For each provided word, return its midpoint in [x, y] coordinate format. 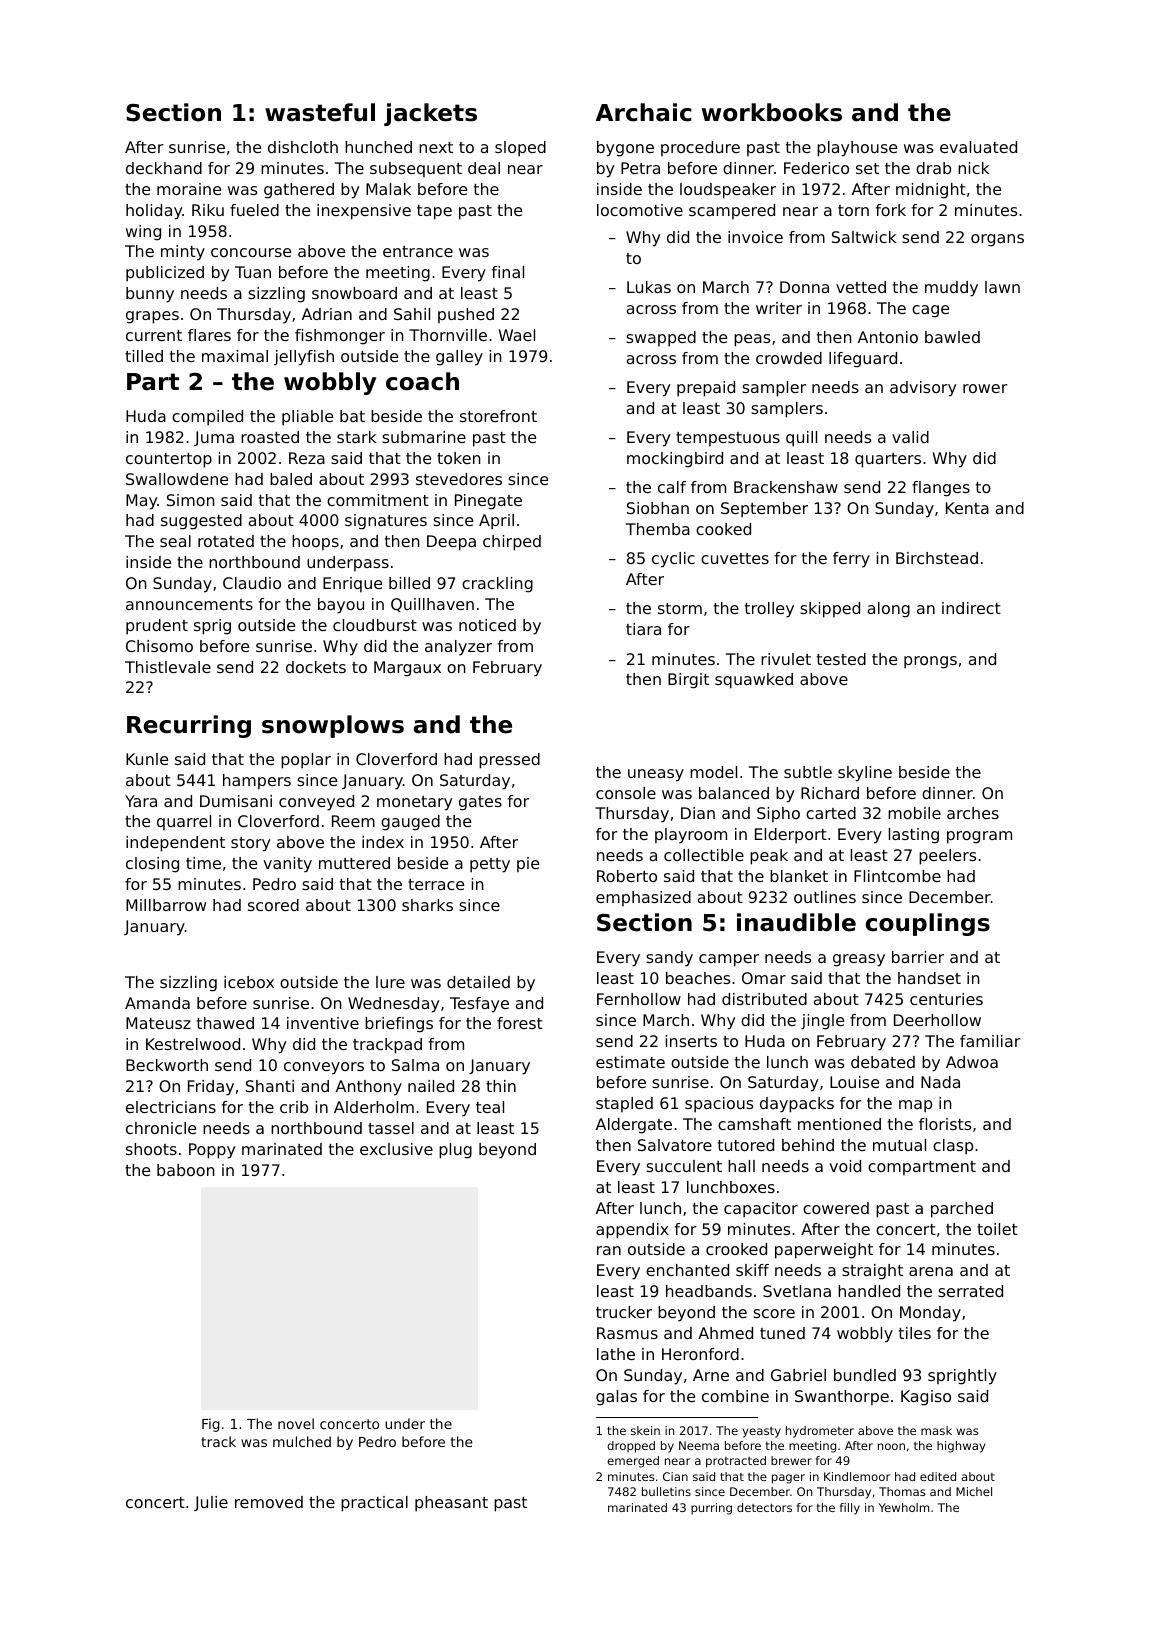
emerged [633, 1462]
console [626, 793]
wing [143, 233]
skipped [830, 610]
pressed [509, 761]
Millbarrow [166, 905]
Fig [211, 1425]
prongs [930, 662]
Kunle [147, 759]
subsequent [416, 169]
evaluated [978, 147]
